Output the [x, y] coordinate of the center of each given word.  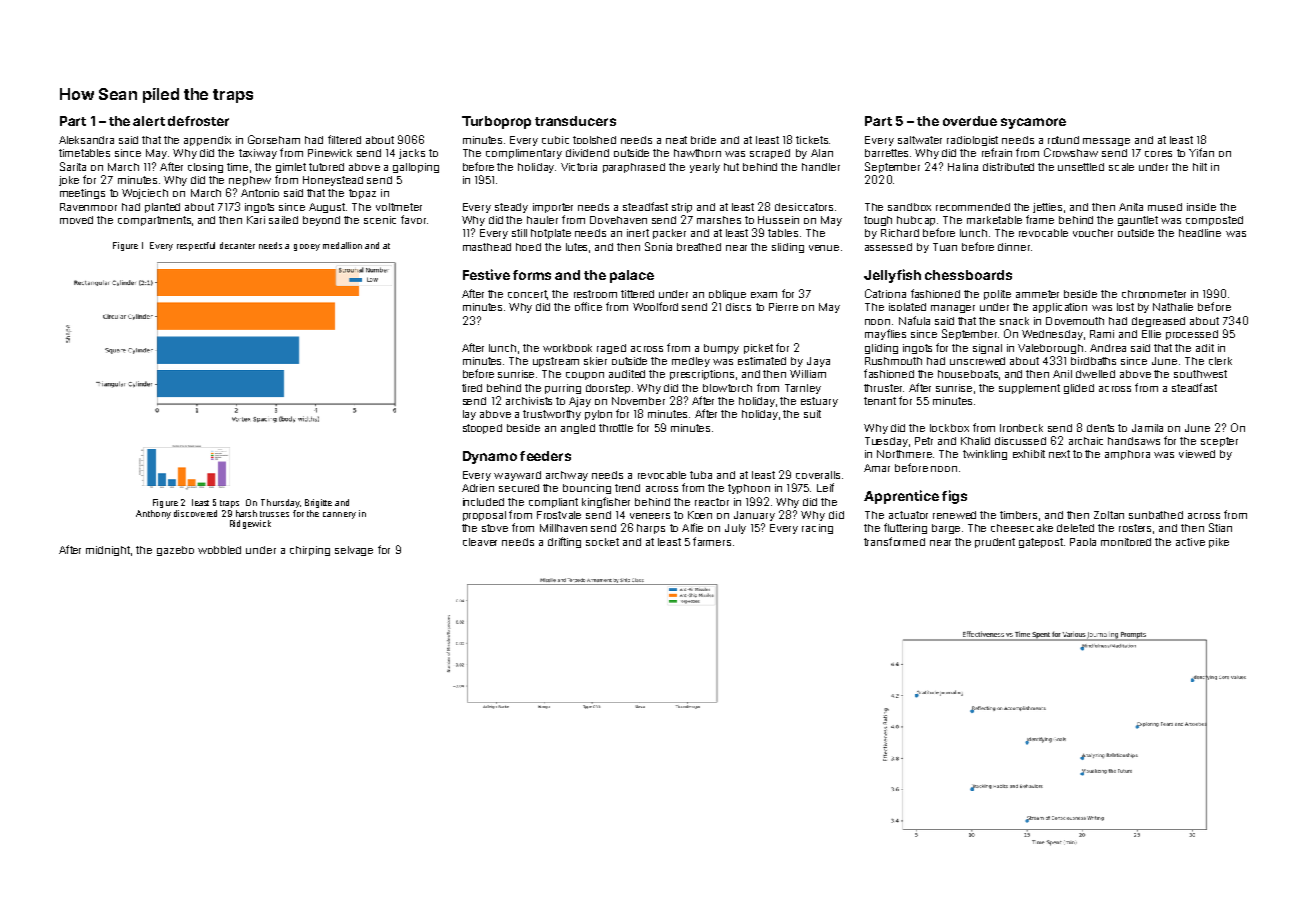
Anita [1131, 207]
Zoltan [1109, 515]
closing [205, 168]
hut [731, 167]
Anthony [153, 514]
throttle [616, 428]
